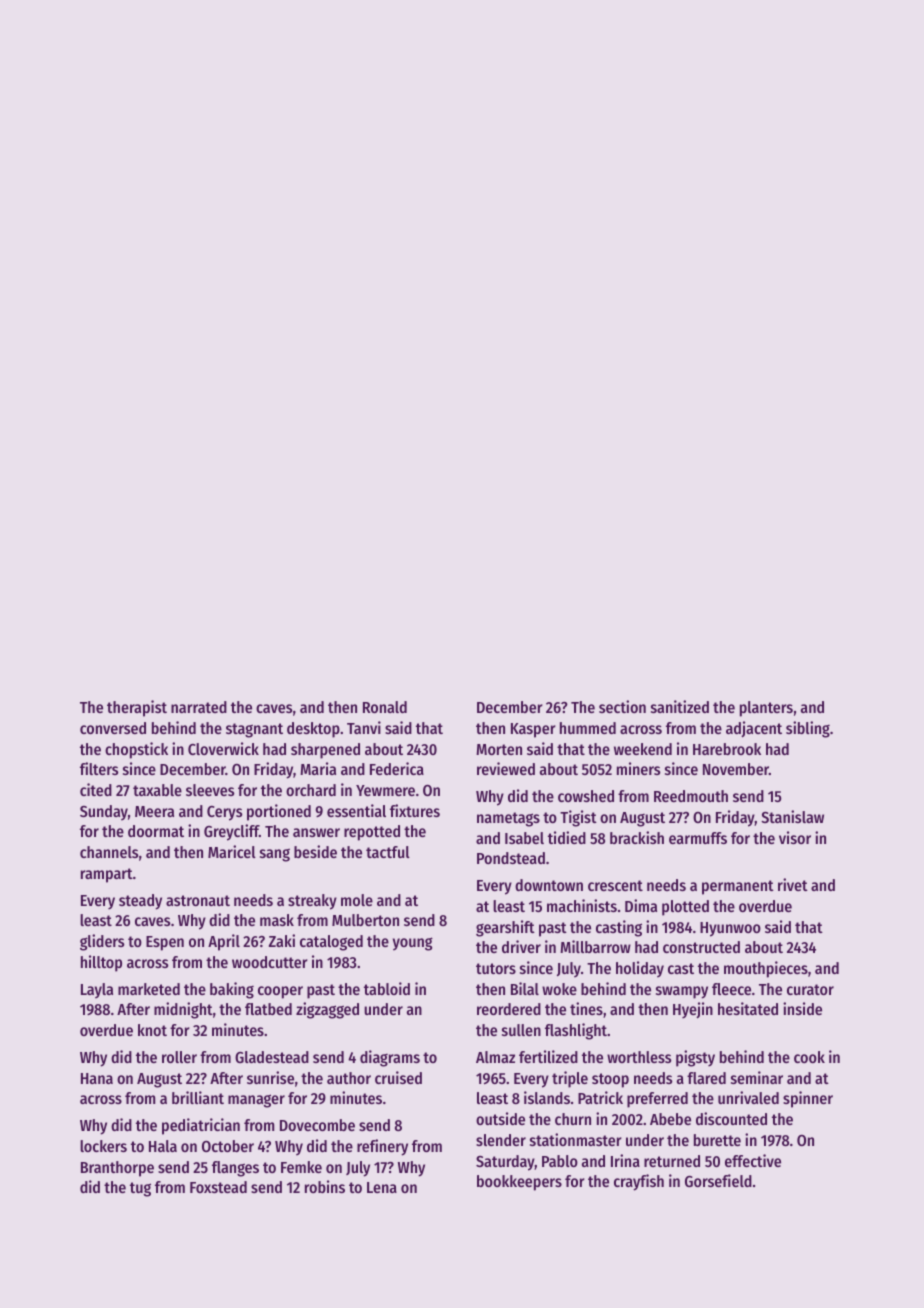 This screenshot has height=1308, width=924. Describe the element at coordinates (136, 750) in the screenshot. I see `chopstick` at that location.
